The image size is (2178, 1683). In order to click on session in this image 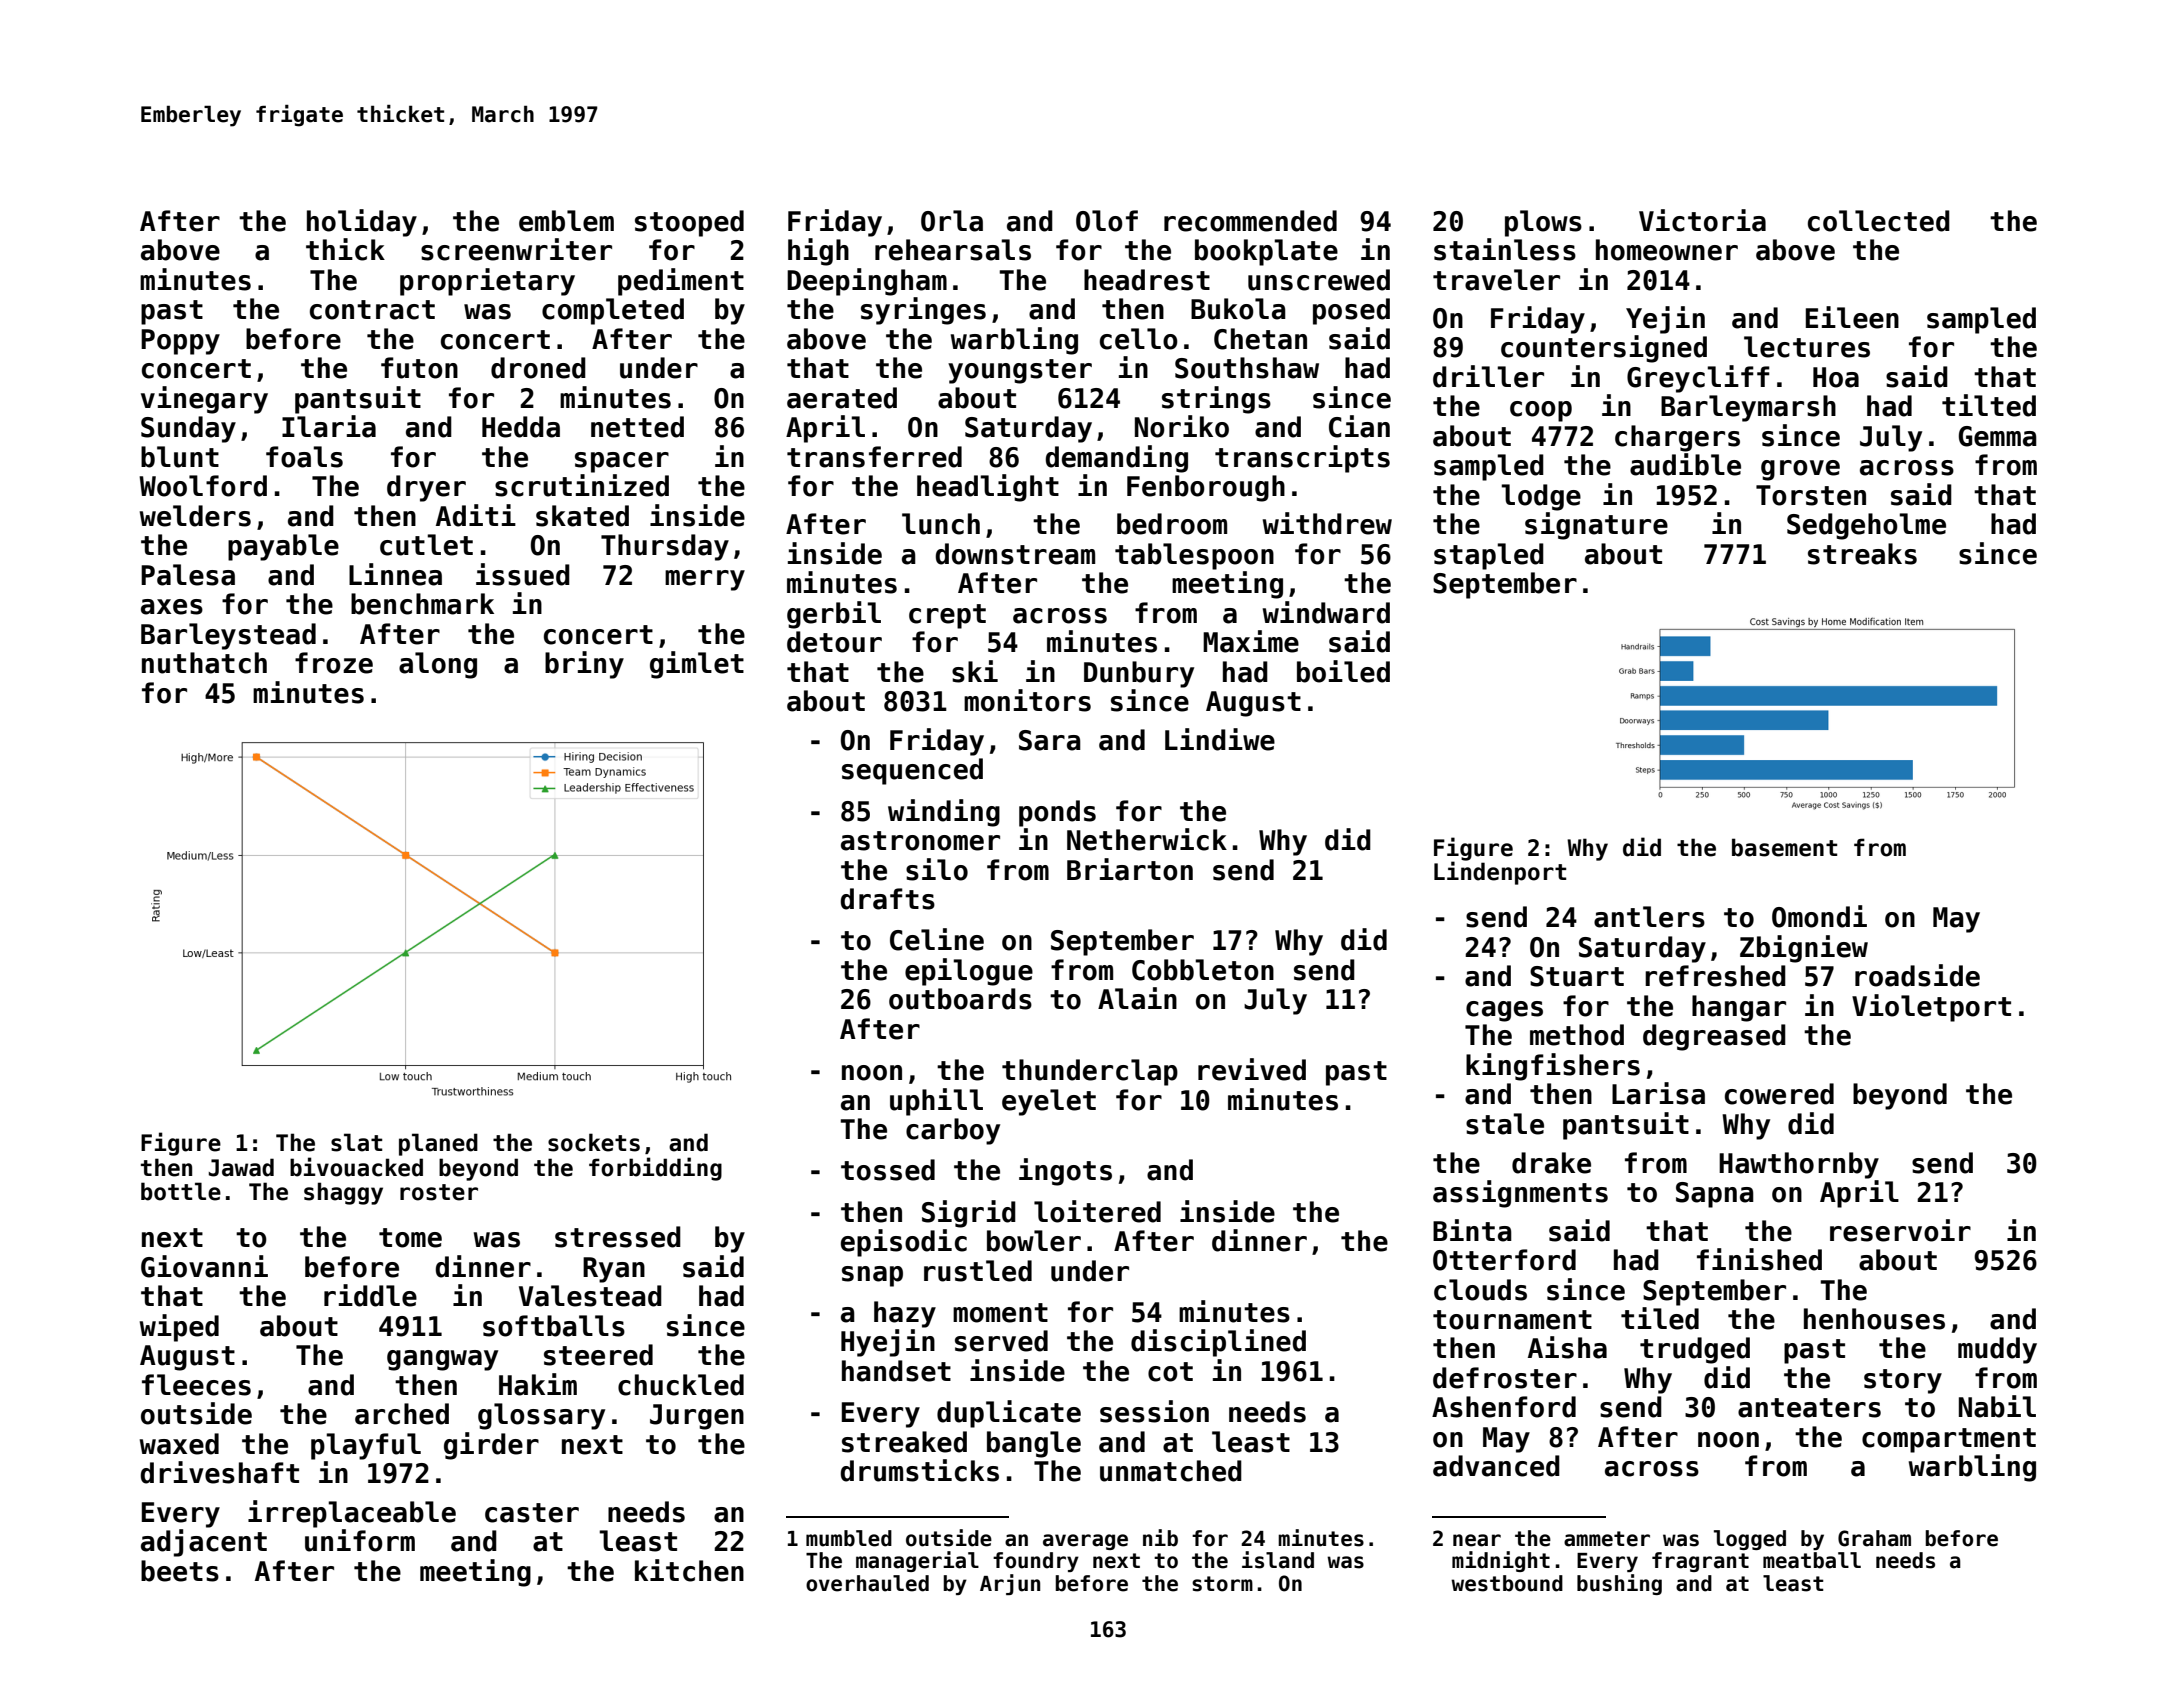, I will do `click(1154, 1411)`.
